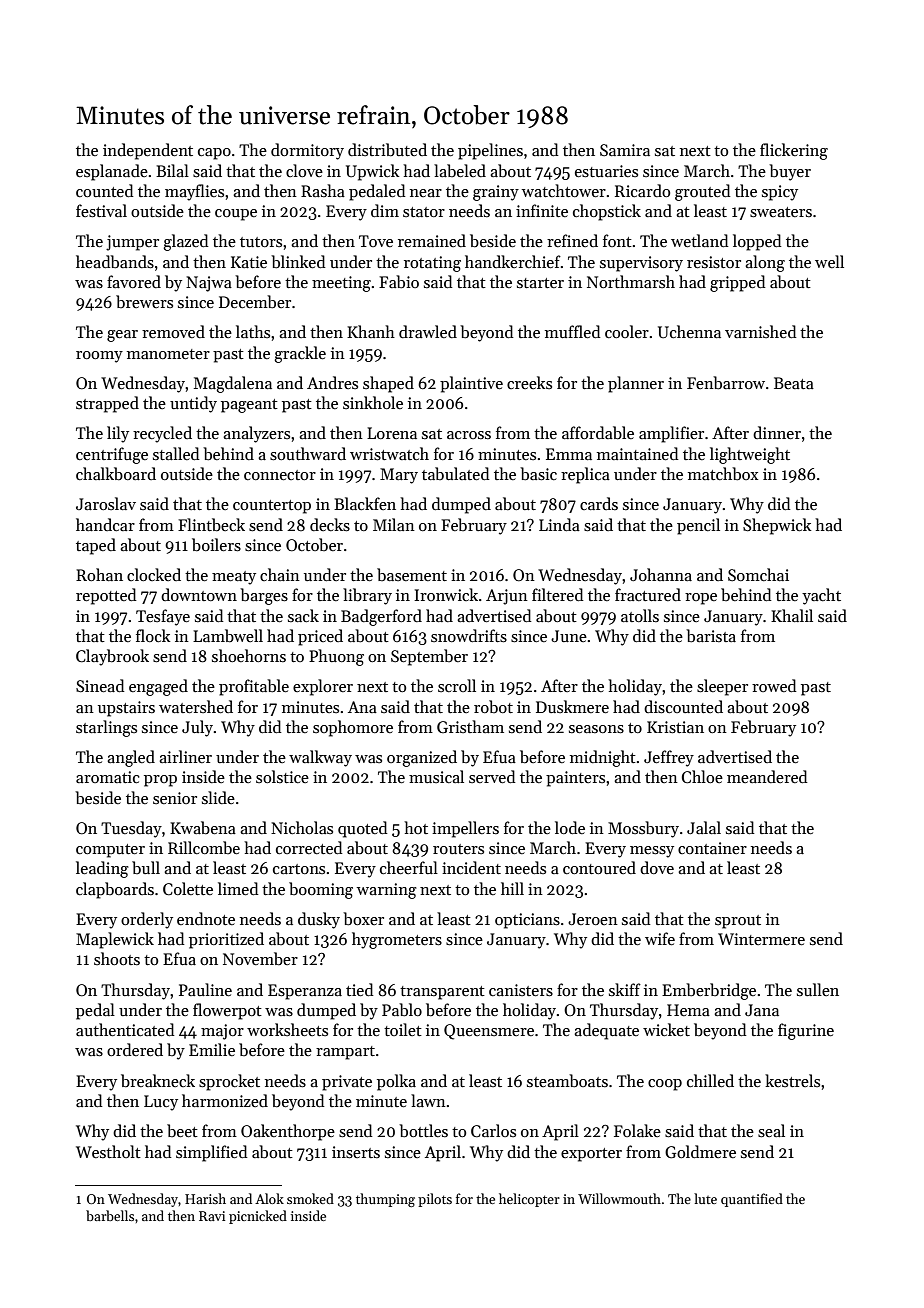 The height and width of the page is (1308, 924). Describe the element at coordinates (794, 151) in the page. I see `flickering` at that location.
